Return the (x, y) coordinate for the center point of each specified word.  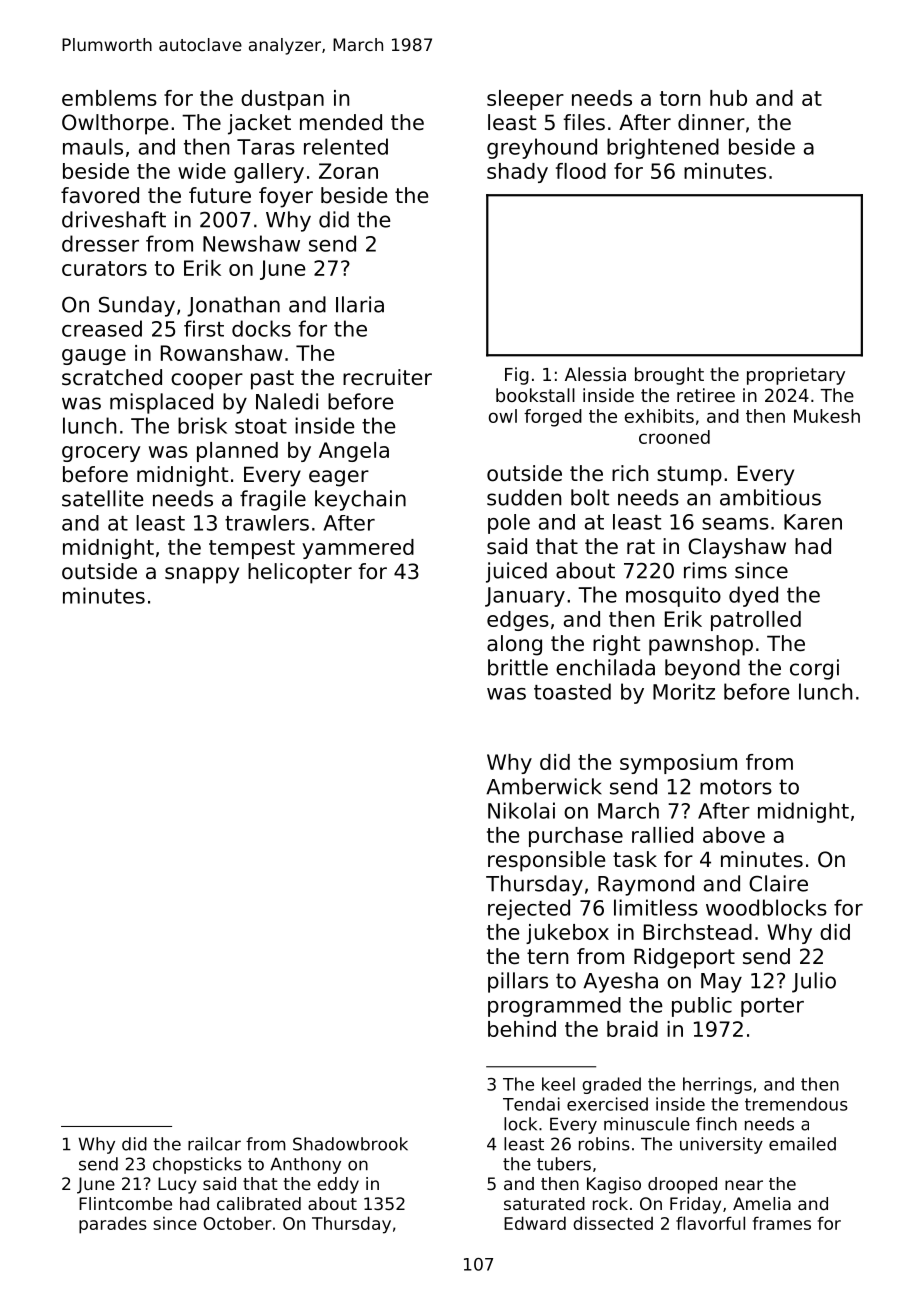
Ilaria (360, 304)
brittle (518, 667)
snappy (202, 575)
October (237, 1223)
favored (100, 195)
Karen (813, 522)
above (734, 835)
